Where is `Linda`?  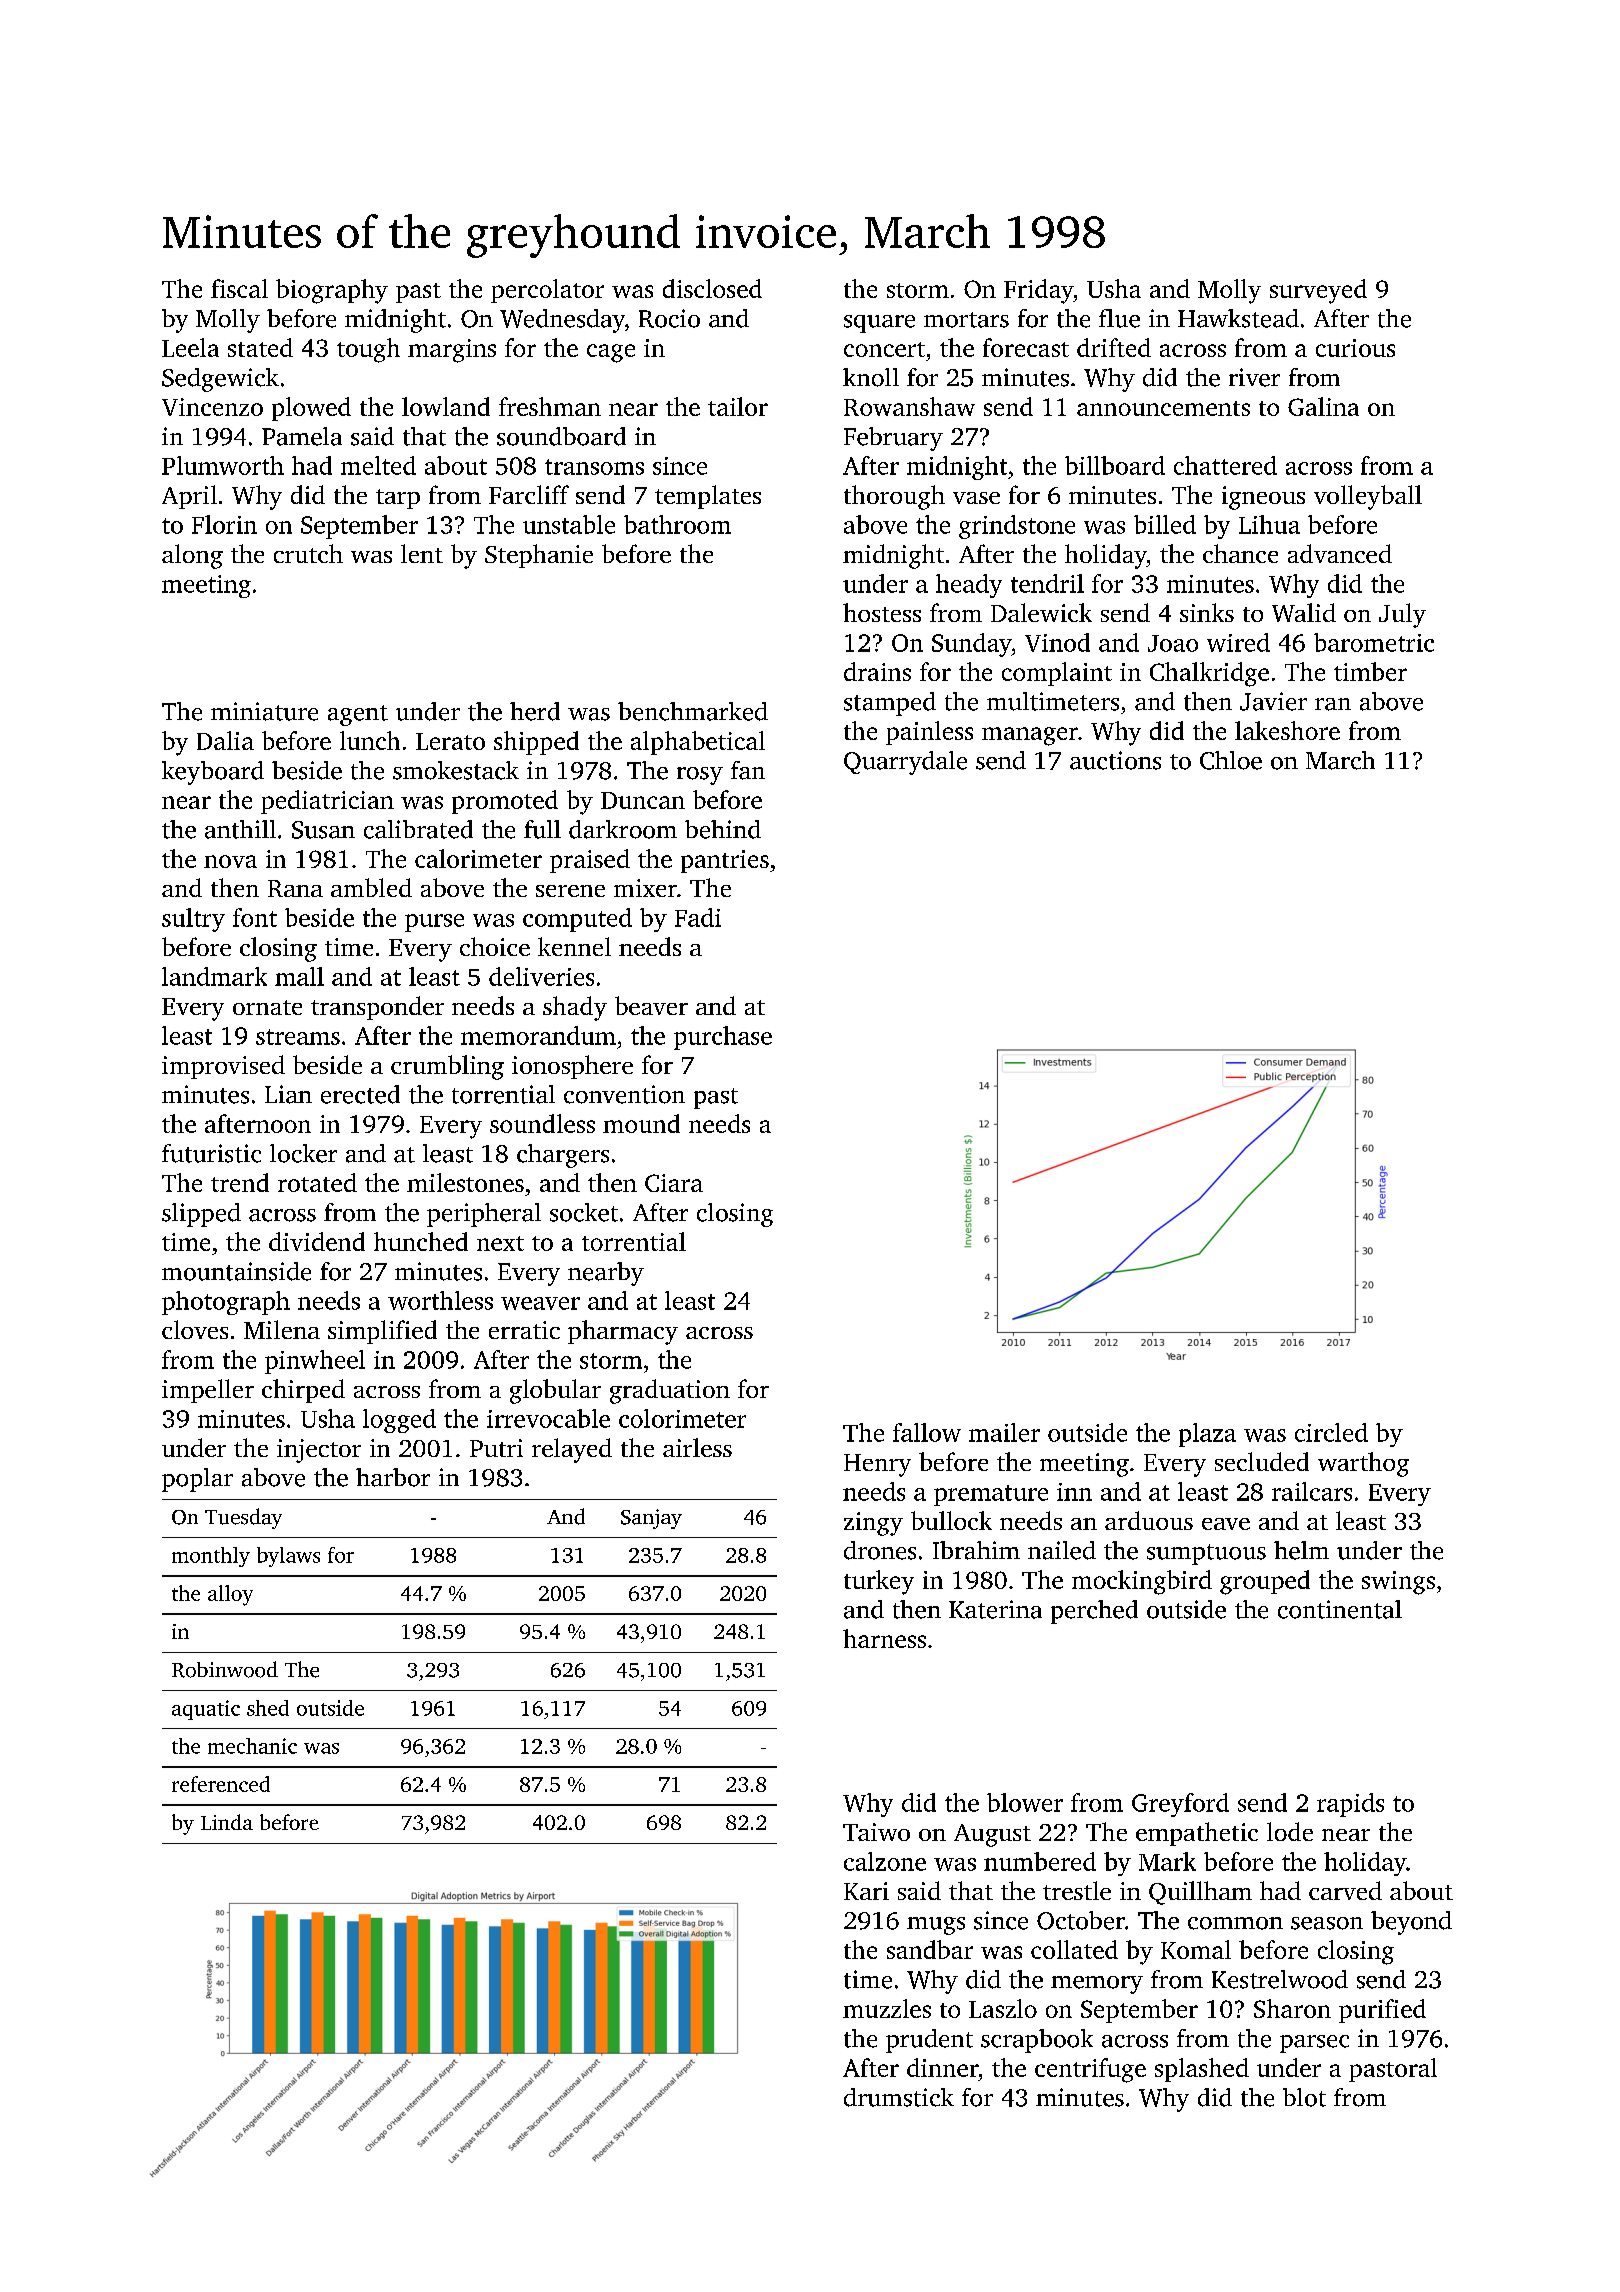 Linda is located at coordinates (227, 1822).
